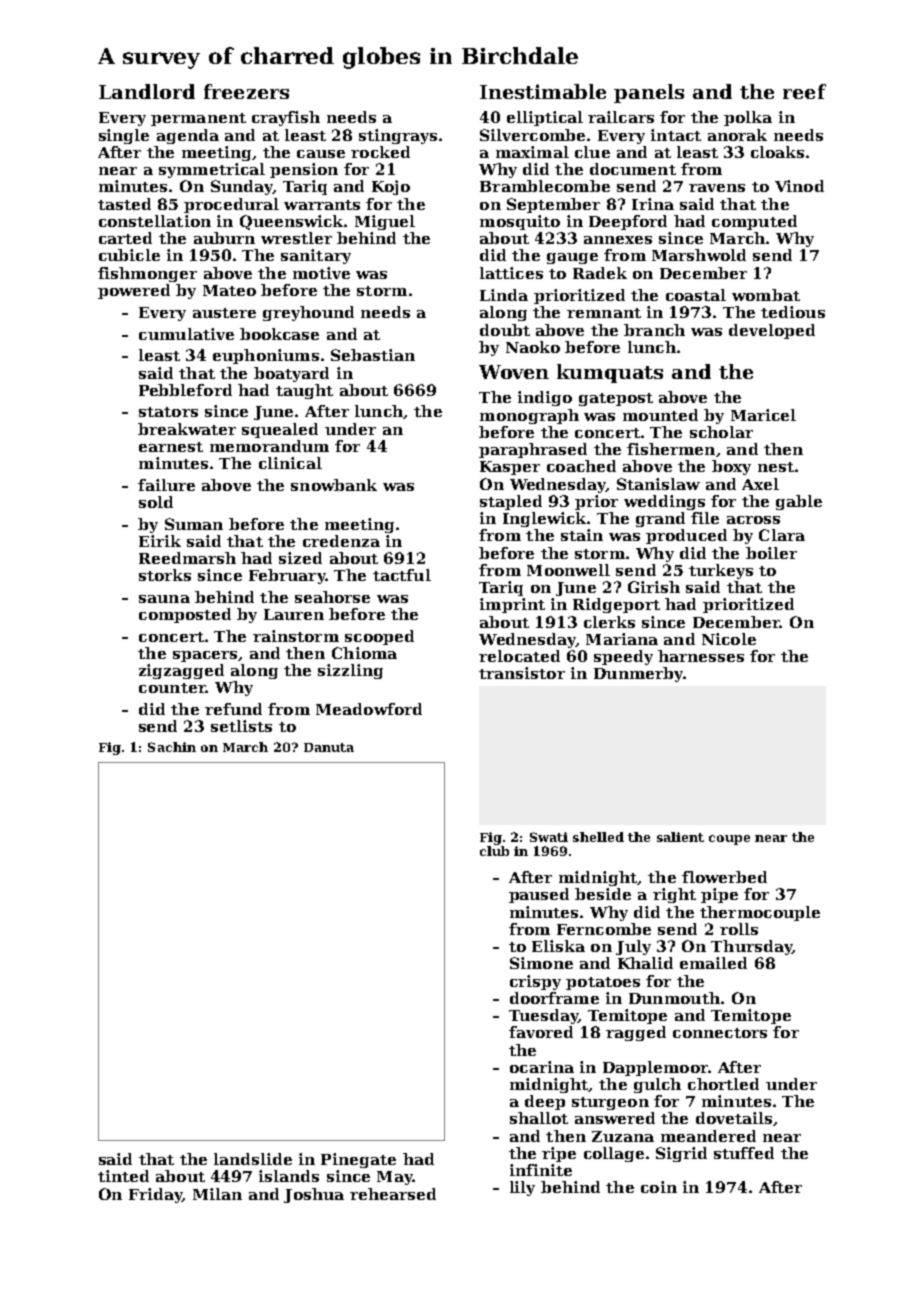 Image resolution: width=924 pixels, height=1308 pixels. What do you see at coordinates (253, 1159) in the document?
I see `landslide` at bounding box center [253, 1159].
